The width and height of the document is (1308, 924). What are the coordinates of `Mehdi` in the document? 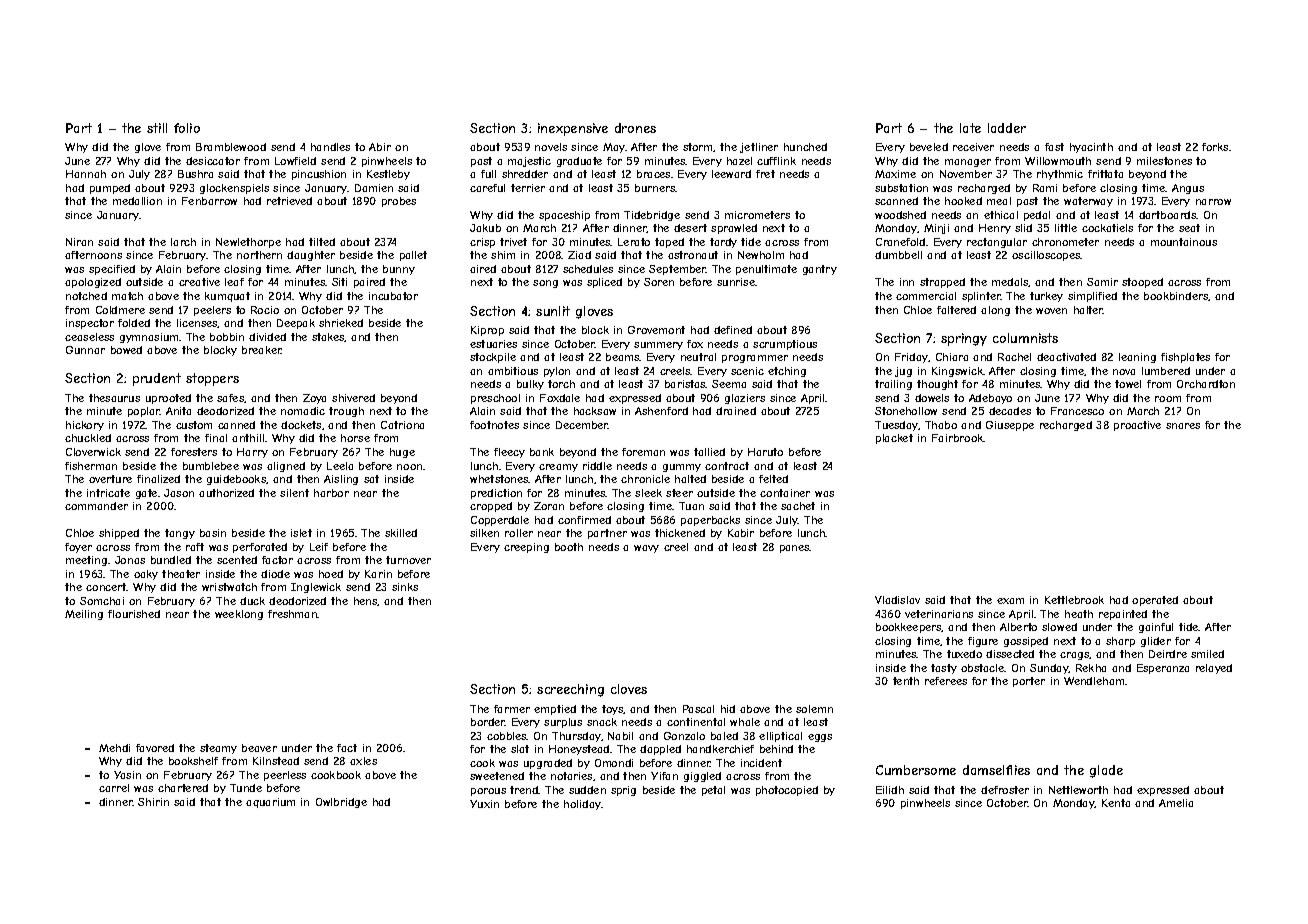 It's located at (114, 748).
